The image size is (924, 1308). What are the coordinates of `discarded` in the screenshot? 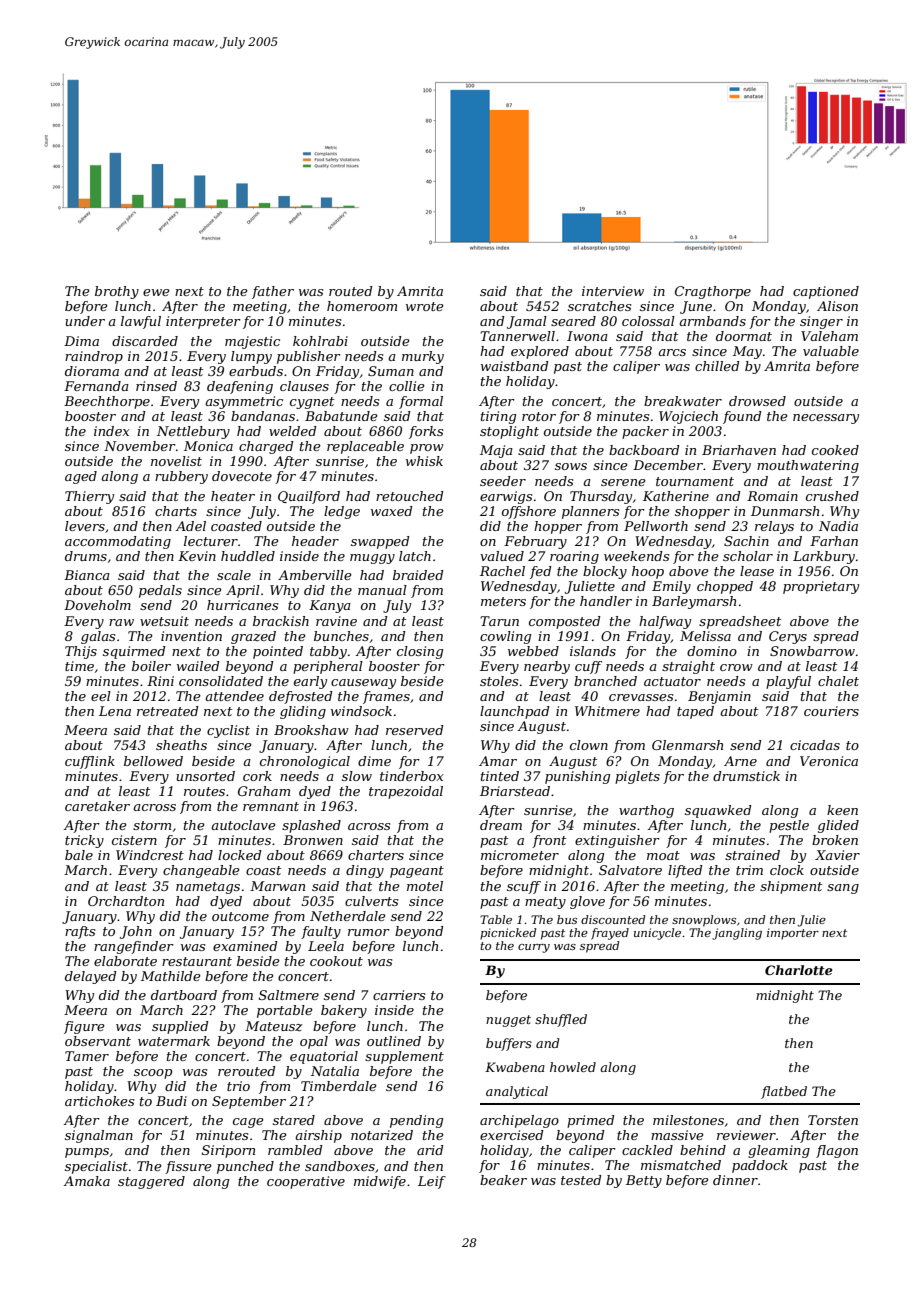 It's located at (145, 341).
